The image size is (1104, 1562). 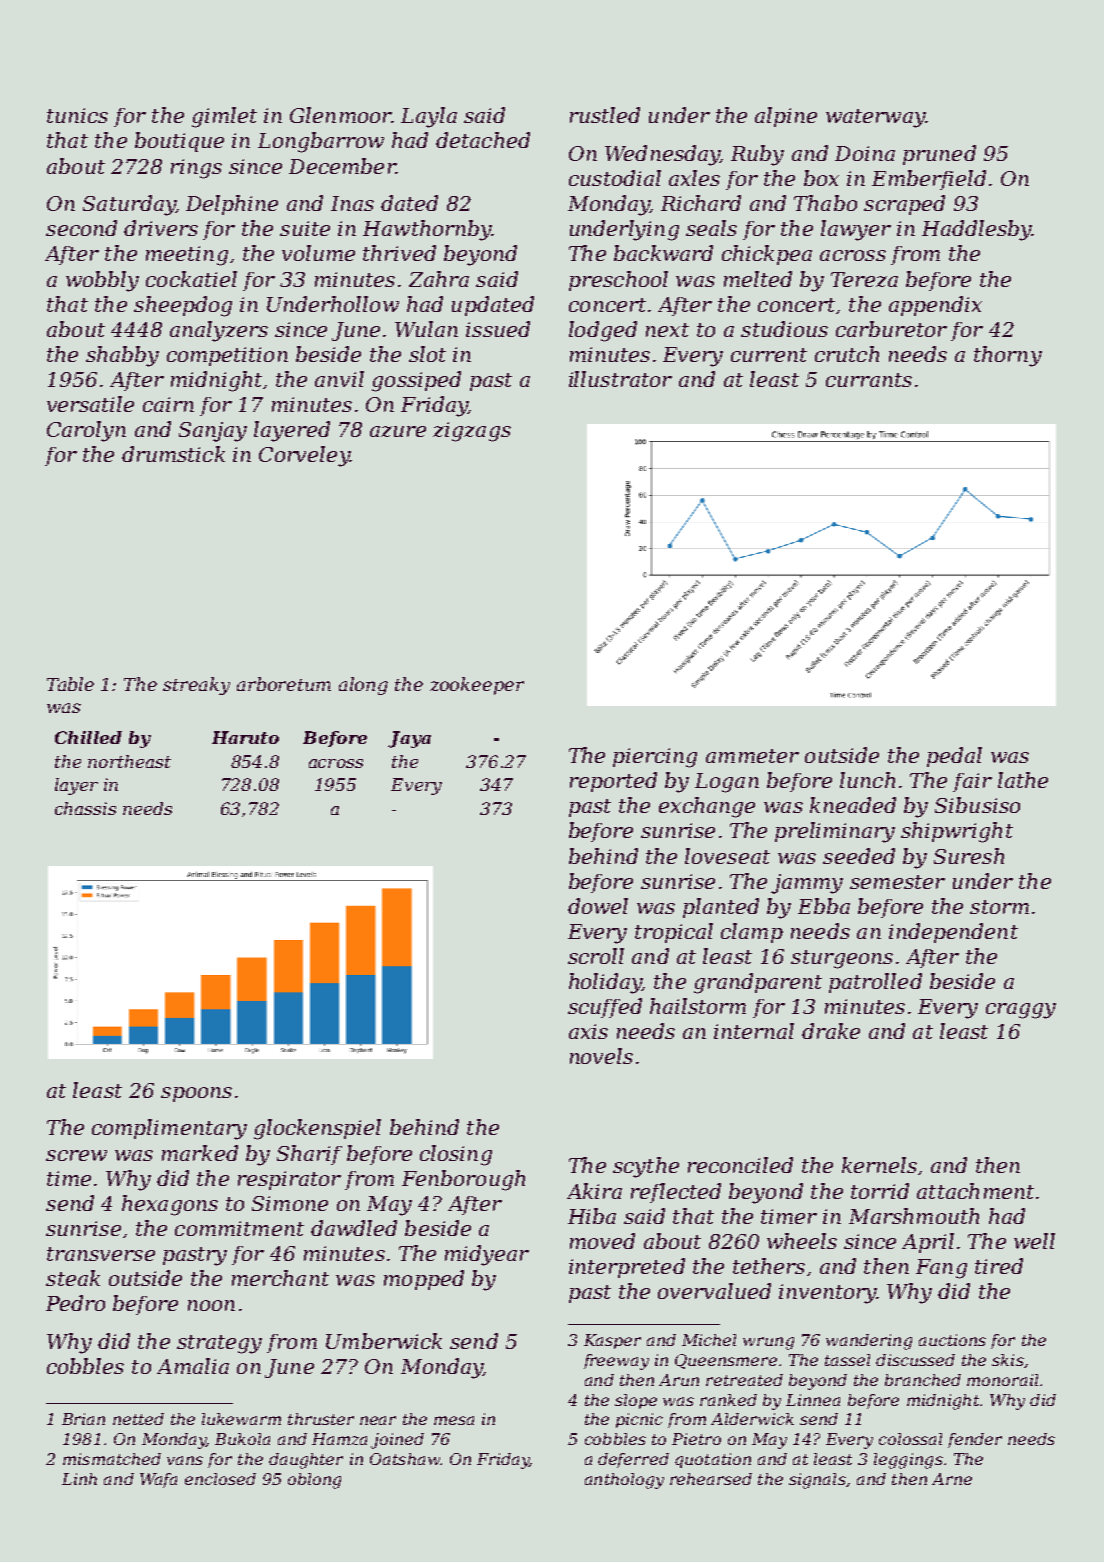 What do you see at coordinates (85, 808) in the screenshot?
I see `chassis` at bounding box center [85, 808].
